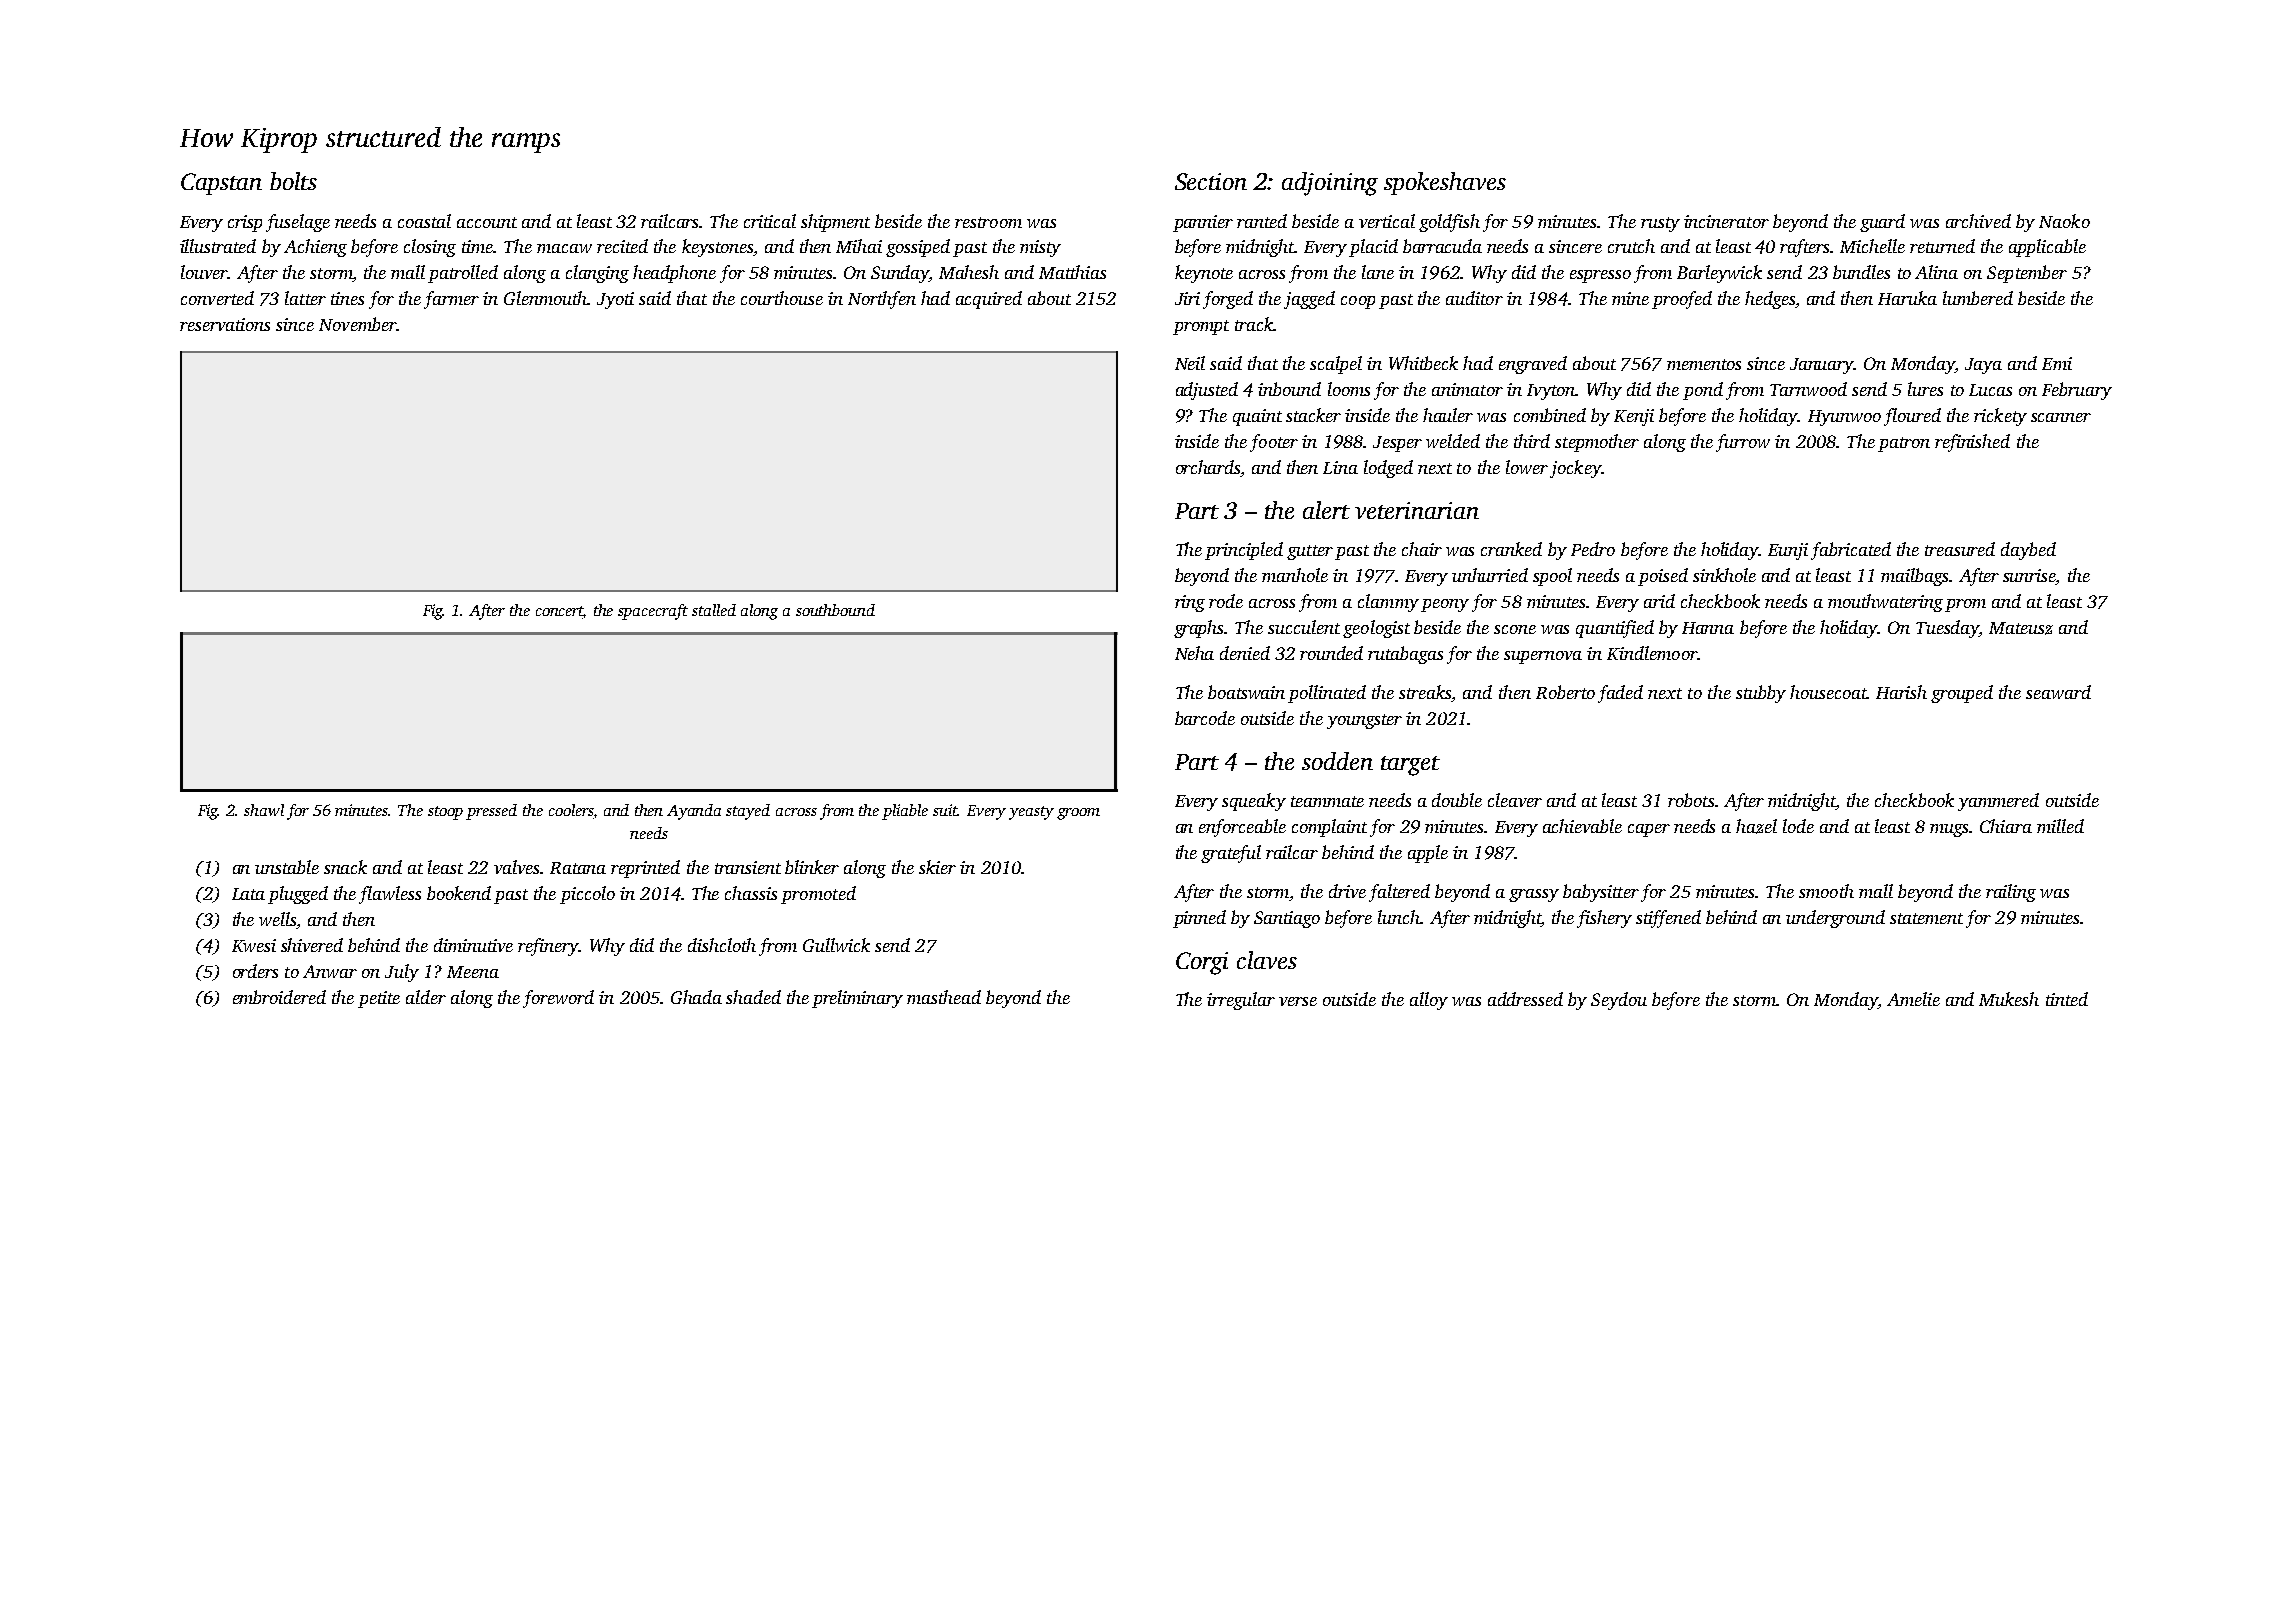  What do you see at coordinates (1428, 854) in the screenshot?
I see `apple` at bounding box center [1428, 854].
